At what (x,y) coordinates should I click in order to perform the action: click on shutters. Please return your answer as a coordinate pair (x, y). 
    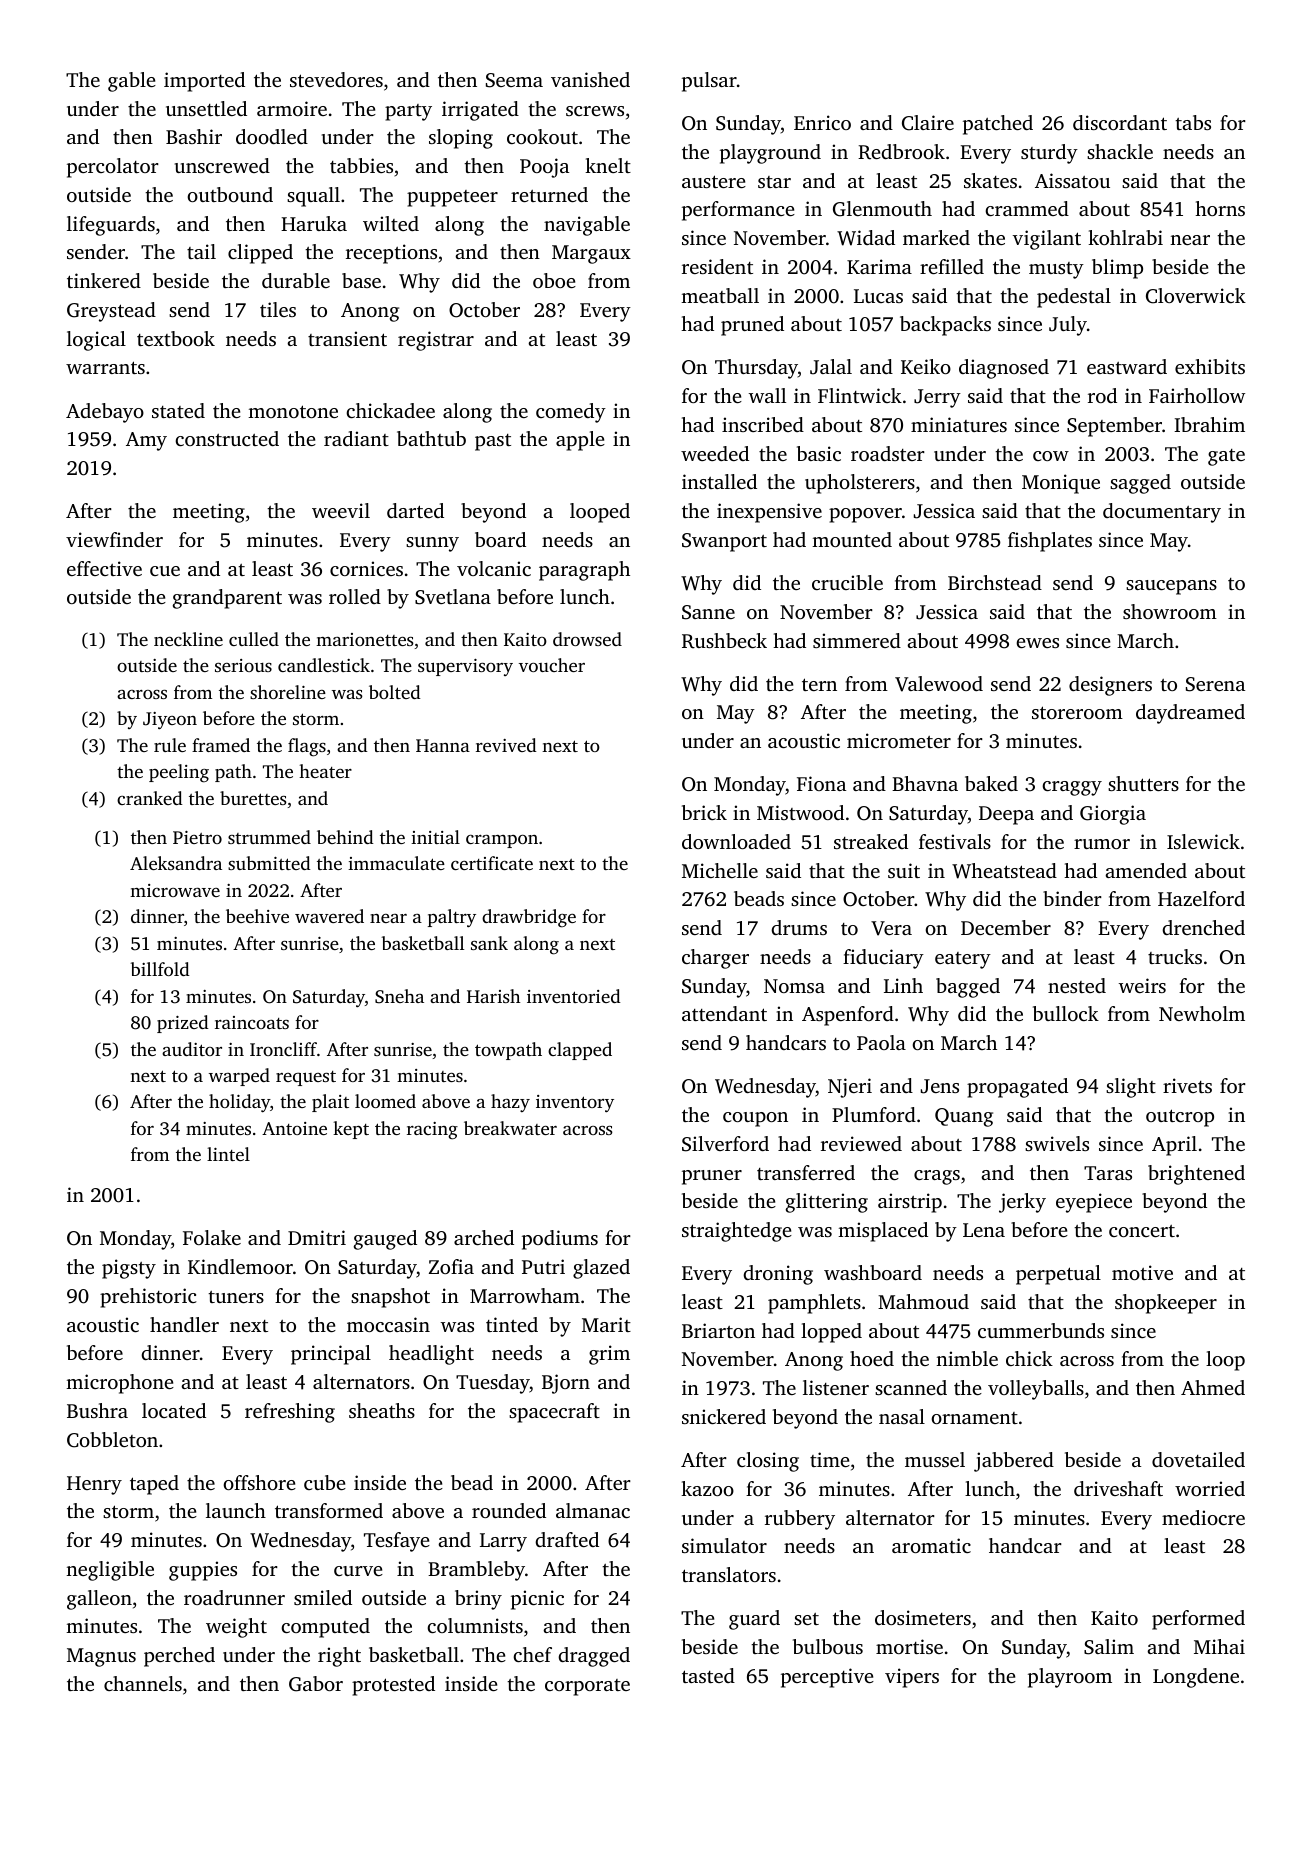
    Looking at the image, I should click on (1143, 783).
